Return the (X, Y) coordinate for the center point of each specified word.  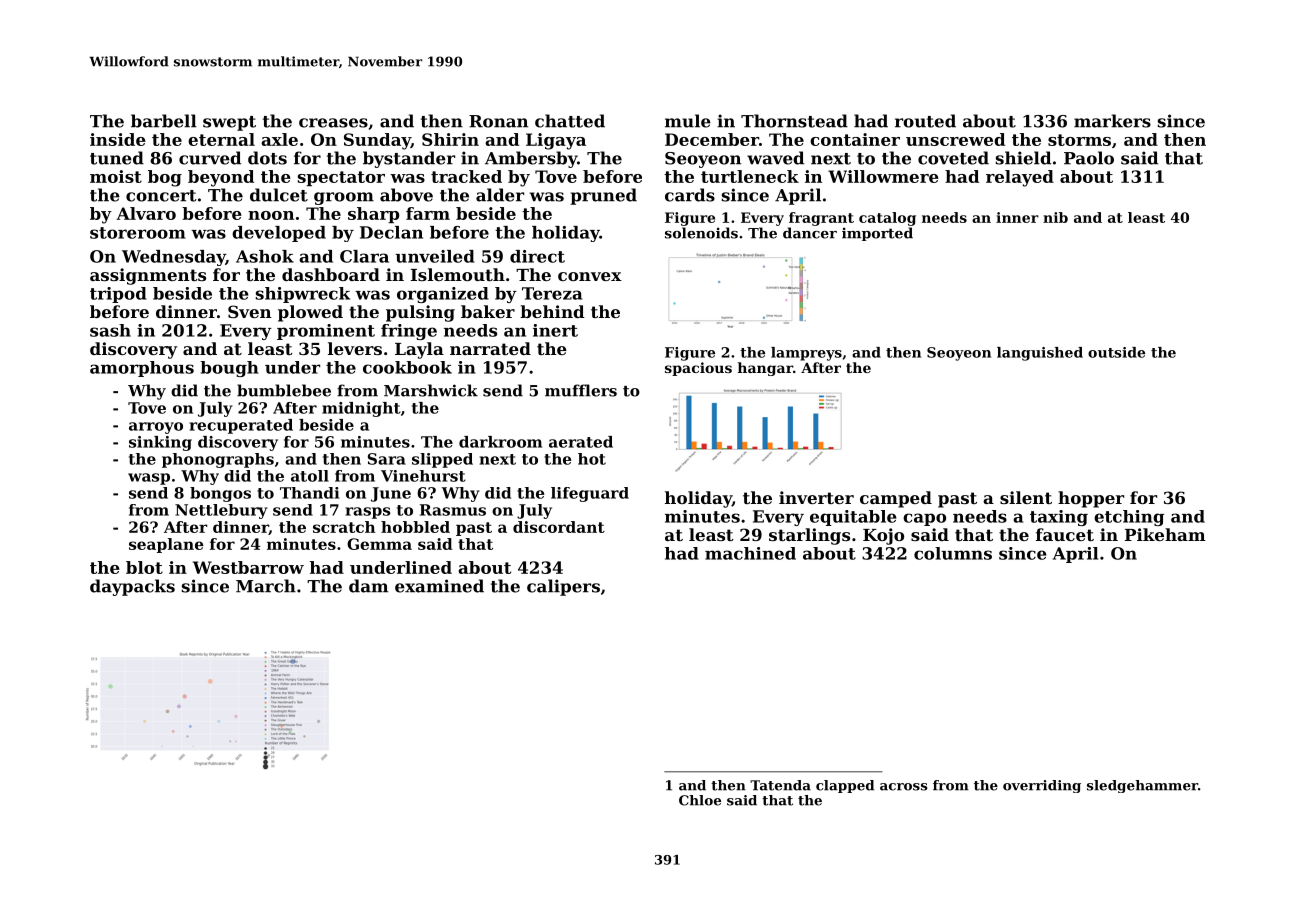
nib (1055, 217)
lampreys (806, 354)
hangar (765, 369)
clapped (845, 786)
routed (925, 121)
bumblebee (284, 390)
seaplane (166, 545)
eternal (221, 139)
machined (750, 553)
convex (590, 276)
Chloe (700, 800)
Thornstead (794, 121)
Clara (364, 256)
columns (953, 553)
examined (439, 586)
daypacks (132, 587)
